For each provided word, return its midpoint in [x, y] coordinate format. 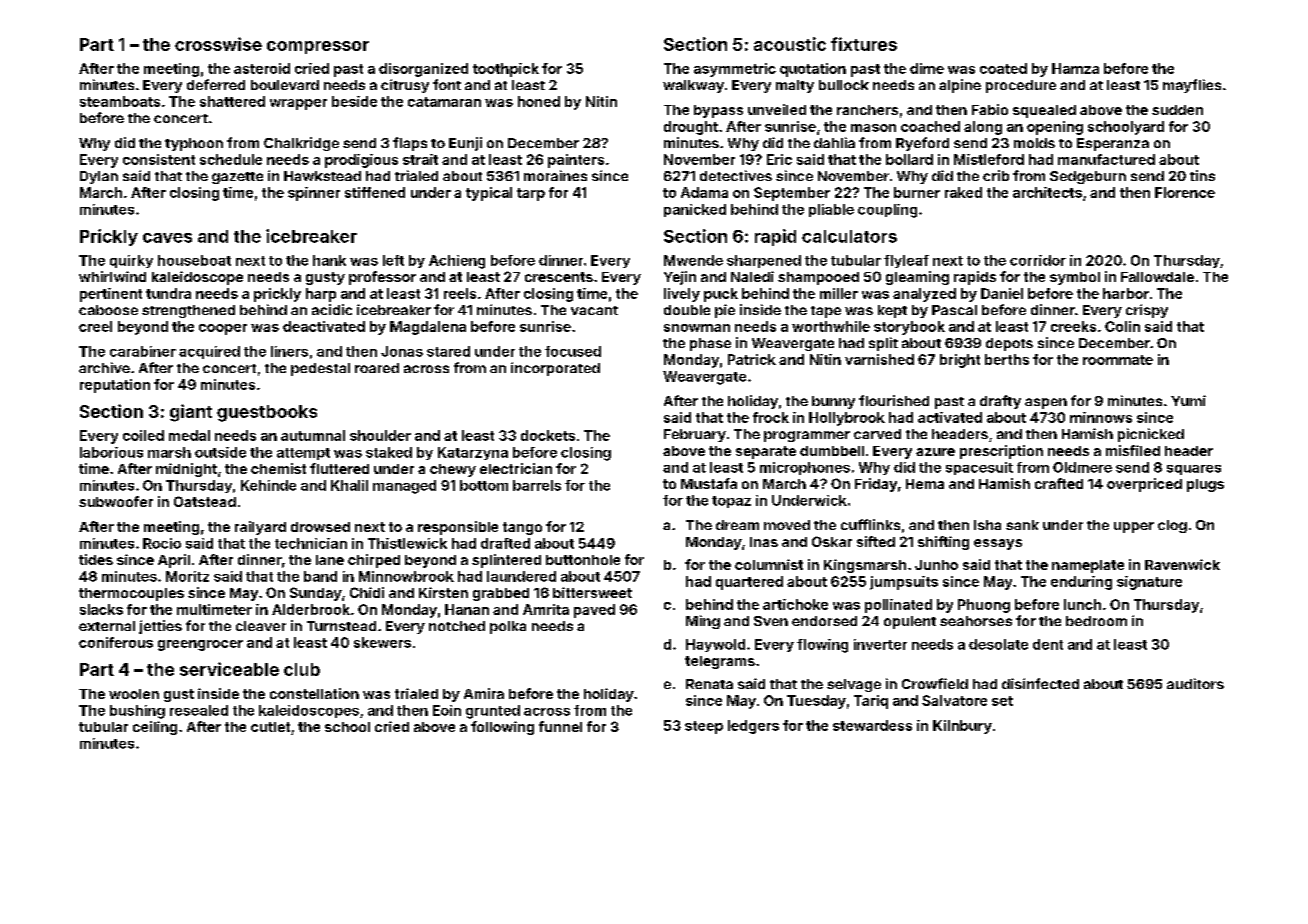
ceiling [155, 728]
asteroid [262, 68]
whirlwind [112, 276]
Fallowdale [1157, 277]
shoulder [380, 435]
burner [917, 192]
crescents [559, 277]
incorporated [555, 369]
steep [704, 727]
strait [420, 159]
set [1002, 701]
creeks [1073, 326]
